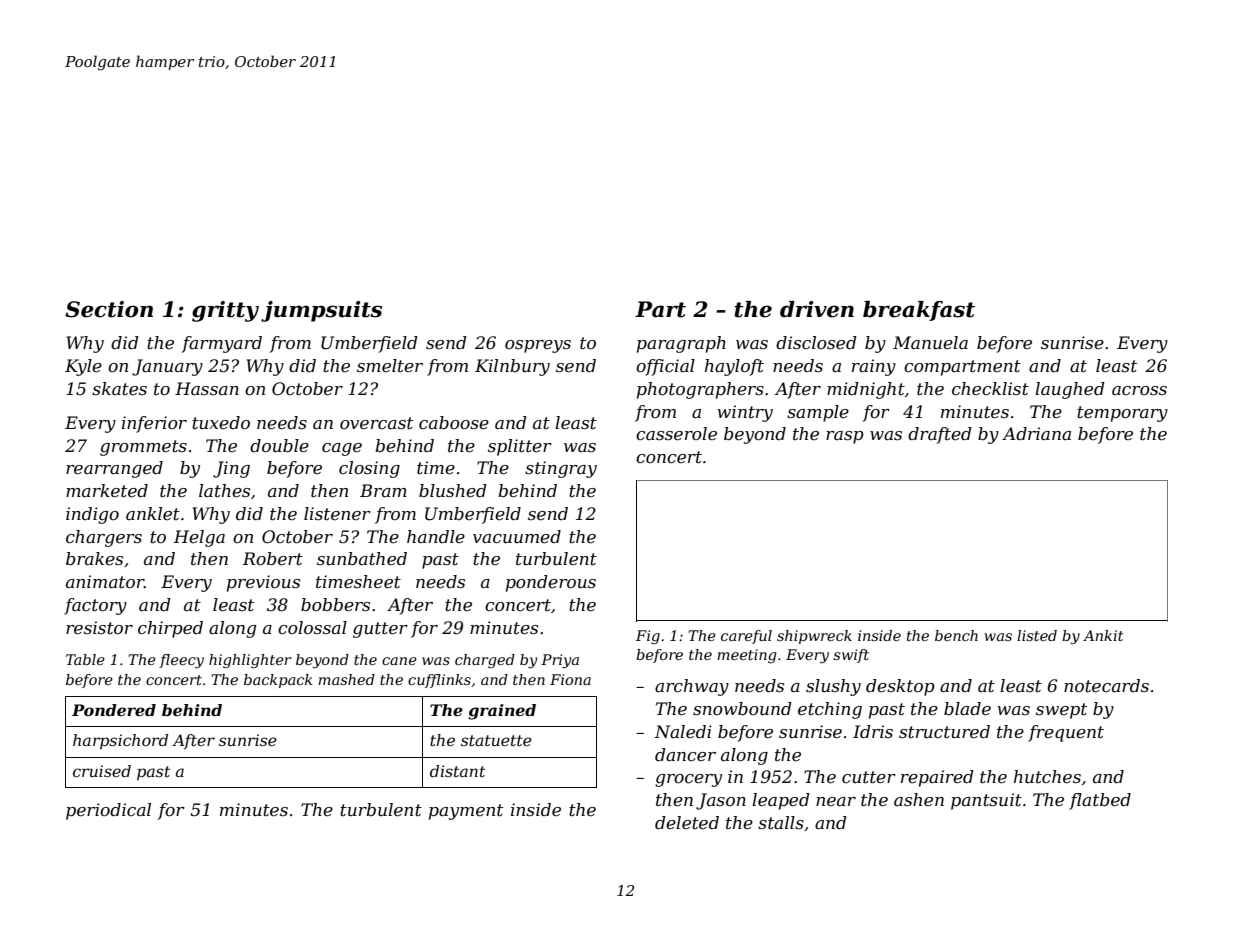 This document has height=952, width=1233. I want to click on driven, so click(817, 309).
